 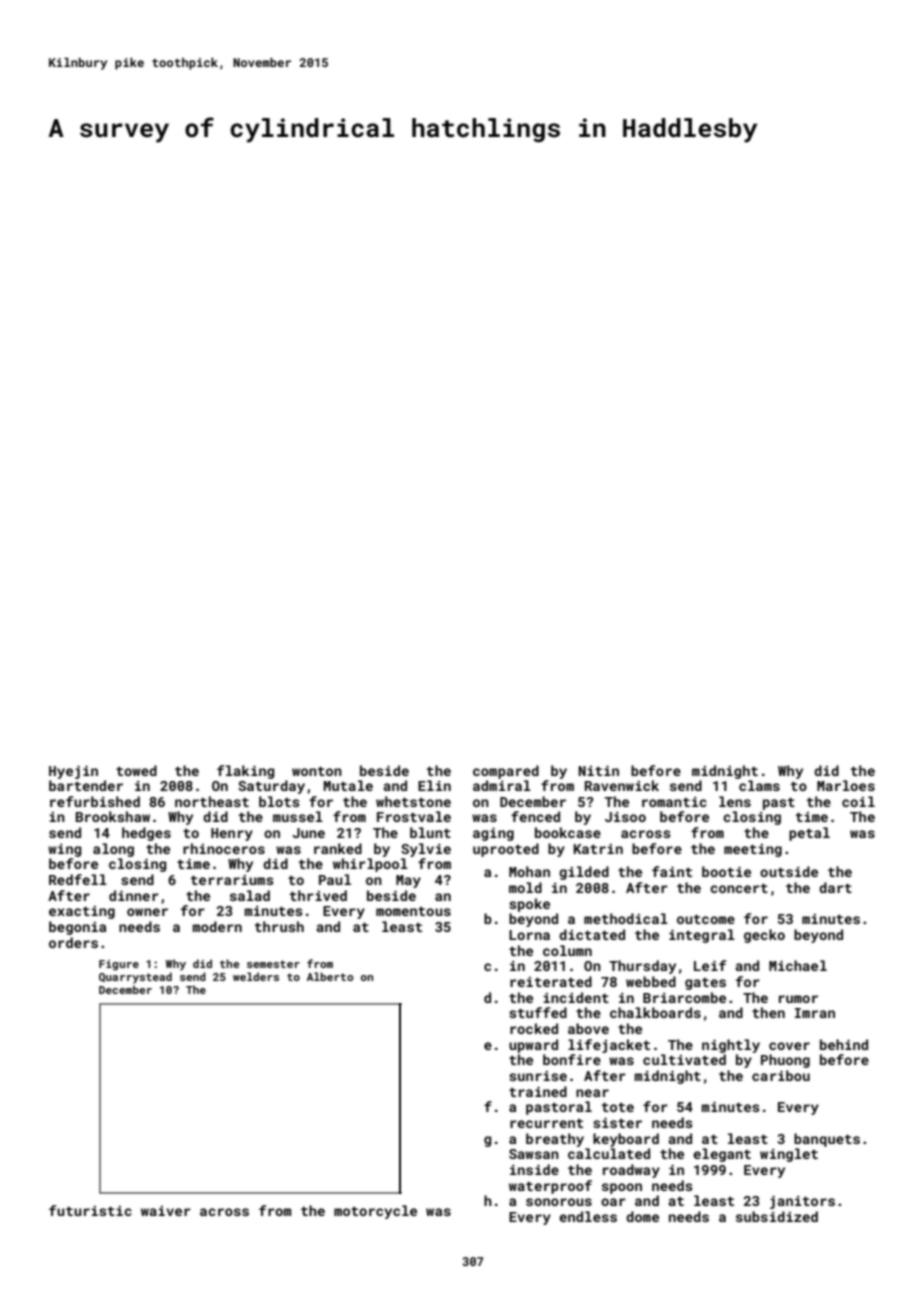 What do you see at coordinates (506, 772) in the document?
I see `compared` at bounding box center [506, 772].
